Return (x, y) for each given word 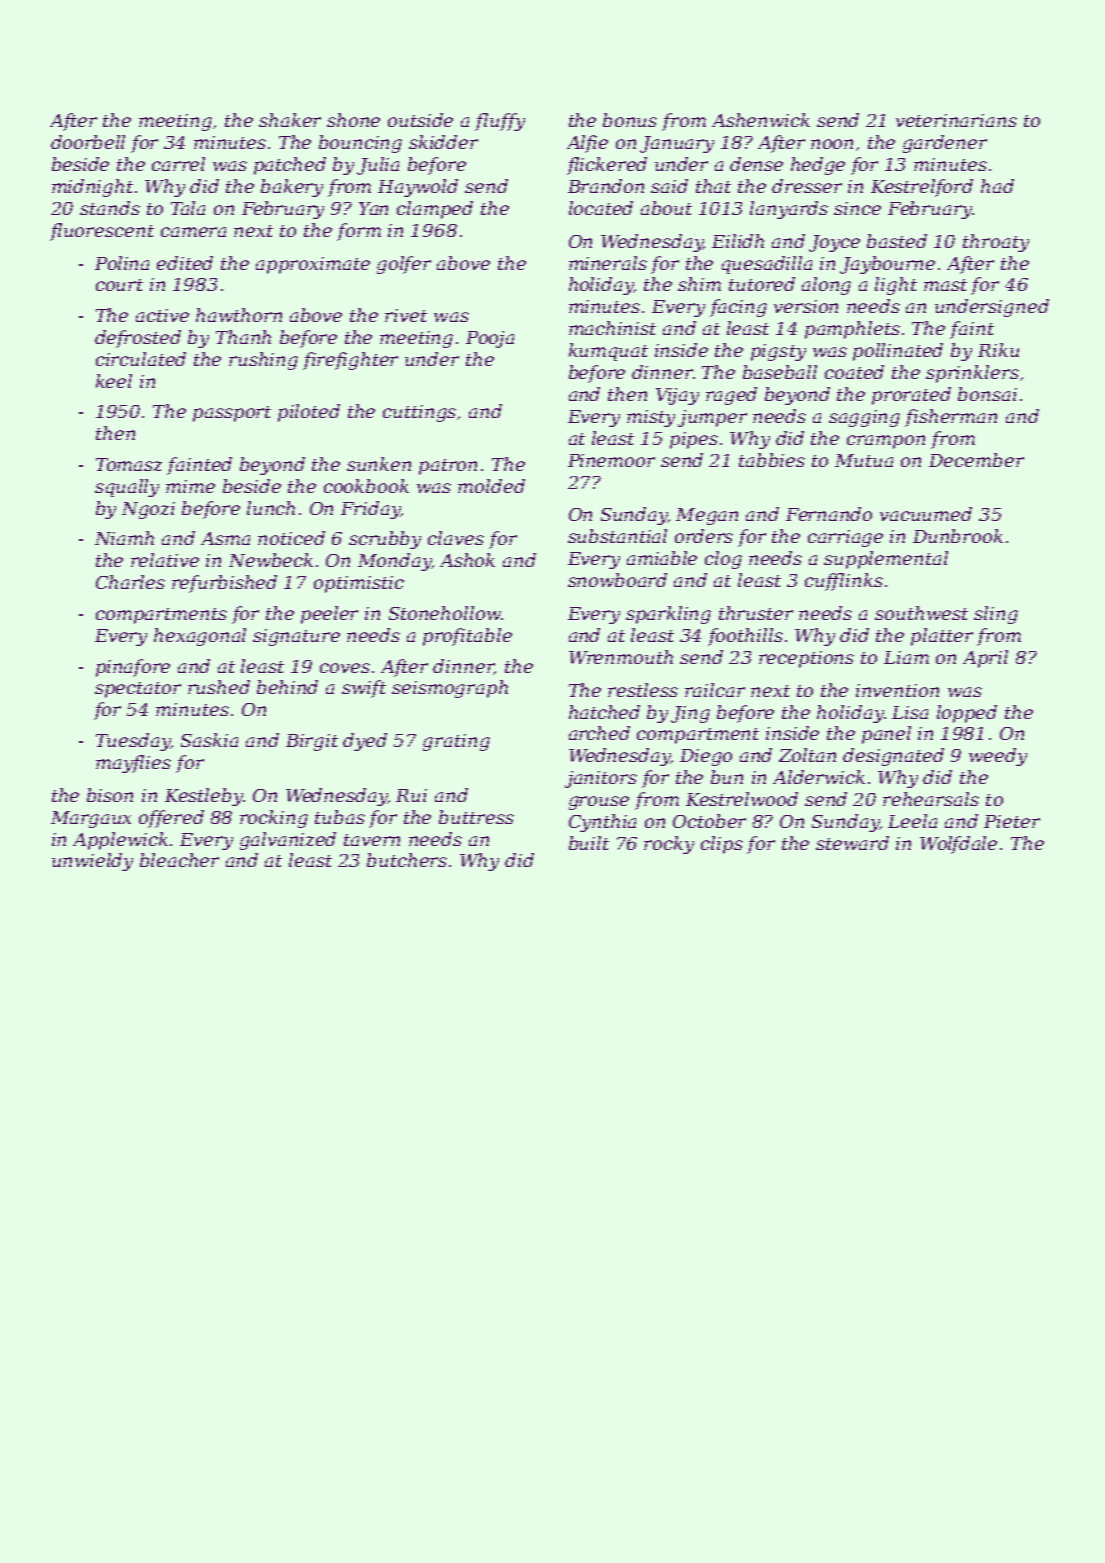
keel (114, 381)
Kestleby (204, 797)
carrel (178, 164)
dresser (807, 186)
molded (491, 486)
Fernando (829, 514)
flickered (607, 166)
